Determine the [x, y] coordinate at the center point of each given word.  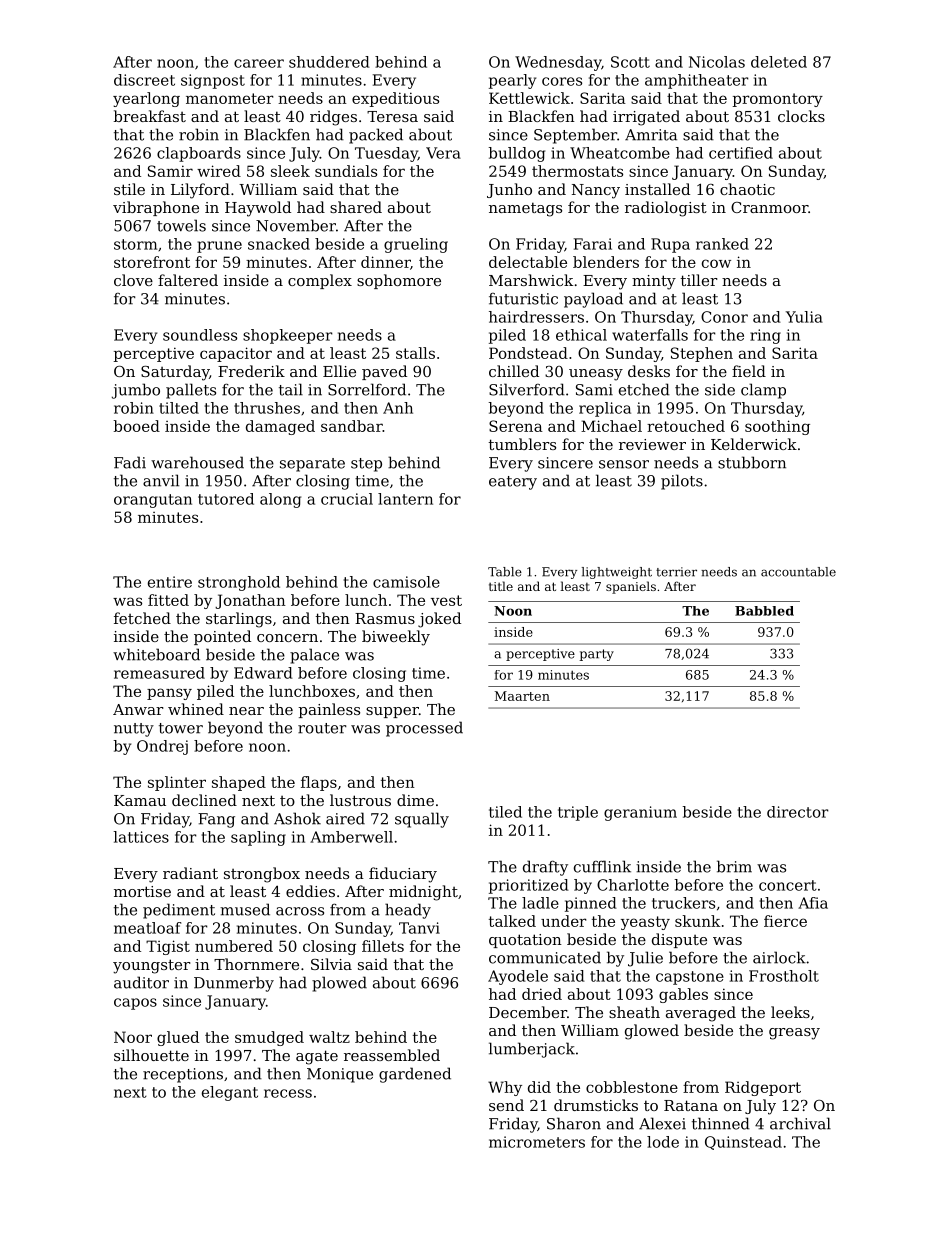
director [798, 812]
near [246, 711]
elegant [230, 1093]
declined [204, 800]
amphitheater [697, 81]
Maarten [522, 696]
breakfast [150, 116]
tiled [505, 812]
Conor [724, 317]
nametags [525, 209]
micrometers [537, 1142]
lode [663, 1142]
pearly [512, 81]
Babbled [764, 611]
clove [133, 280]
